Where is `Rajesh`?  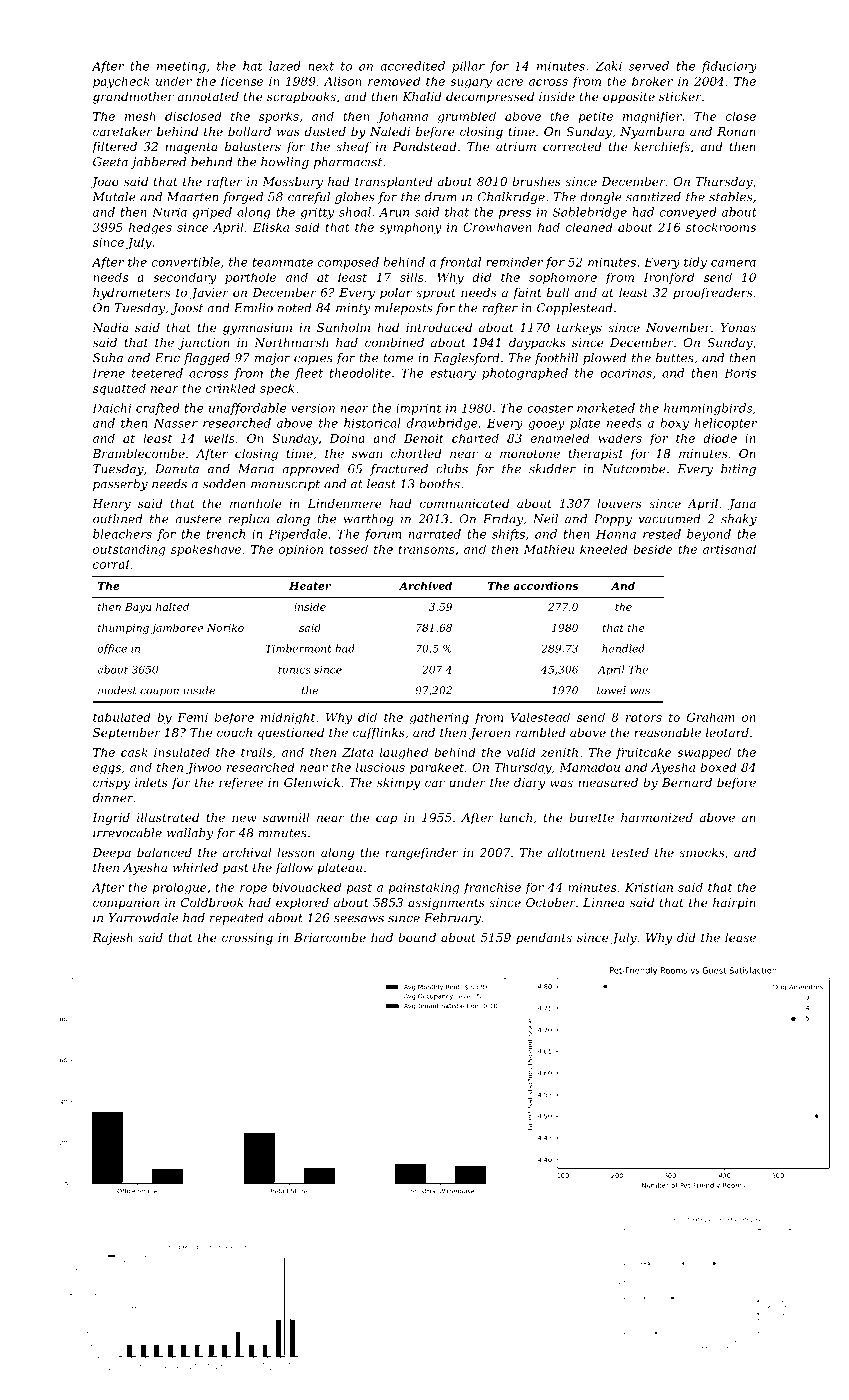
Rajesh is located at coordinates (112, 939).
